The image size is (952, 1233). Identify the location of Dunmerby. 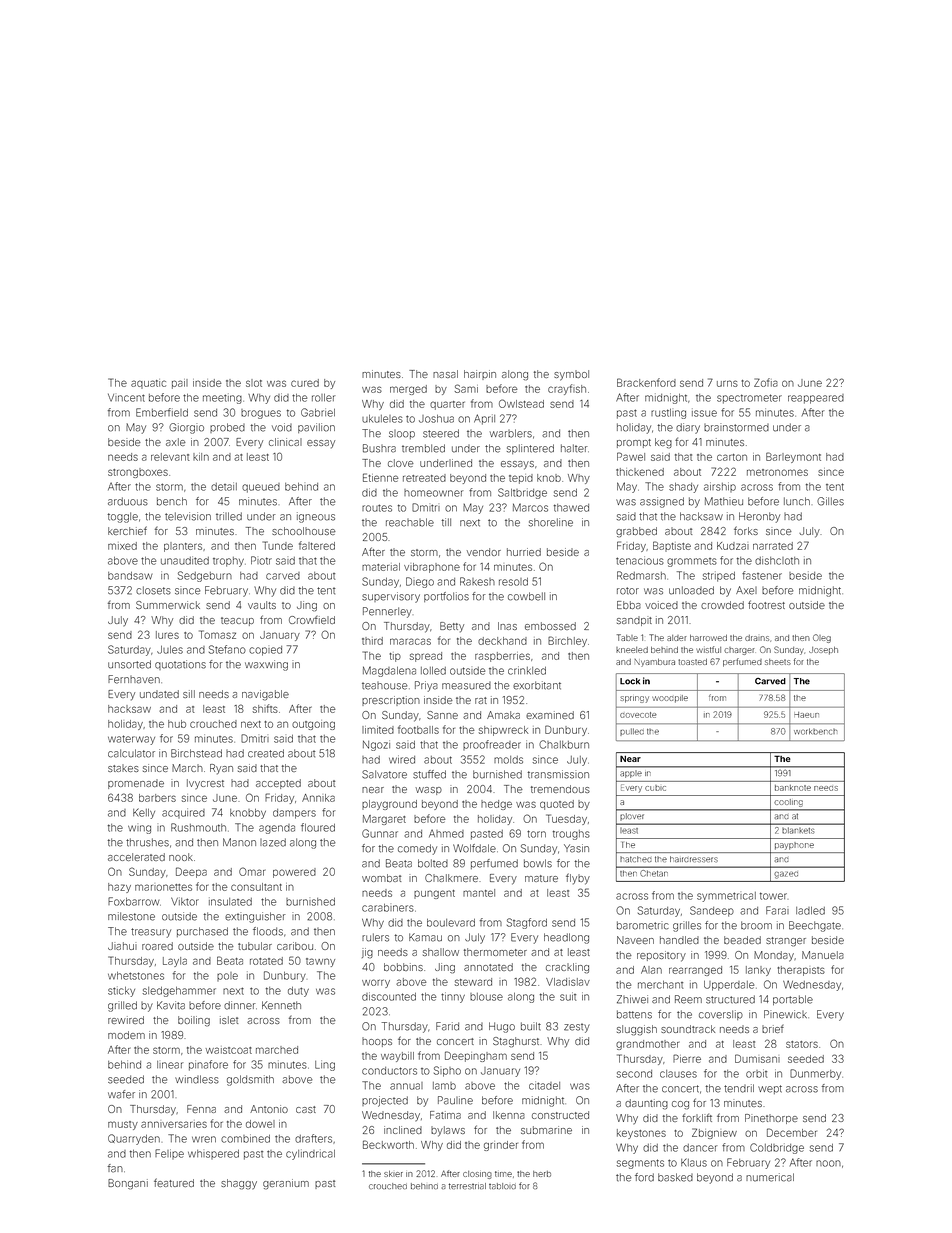
(815, 1074).
